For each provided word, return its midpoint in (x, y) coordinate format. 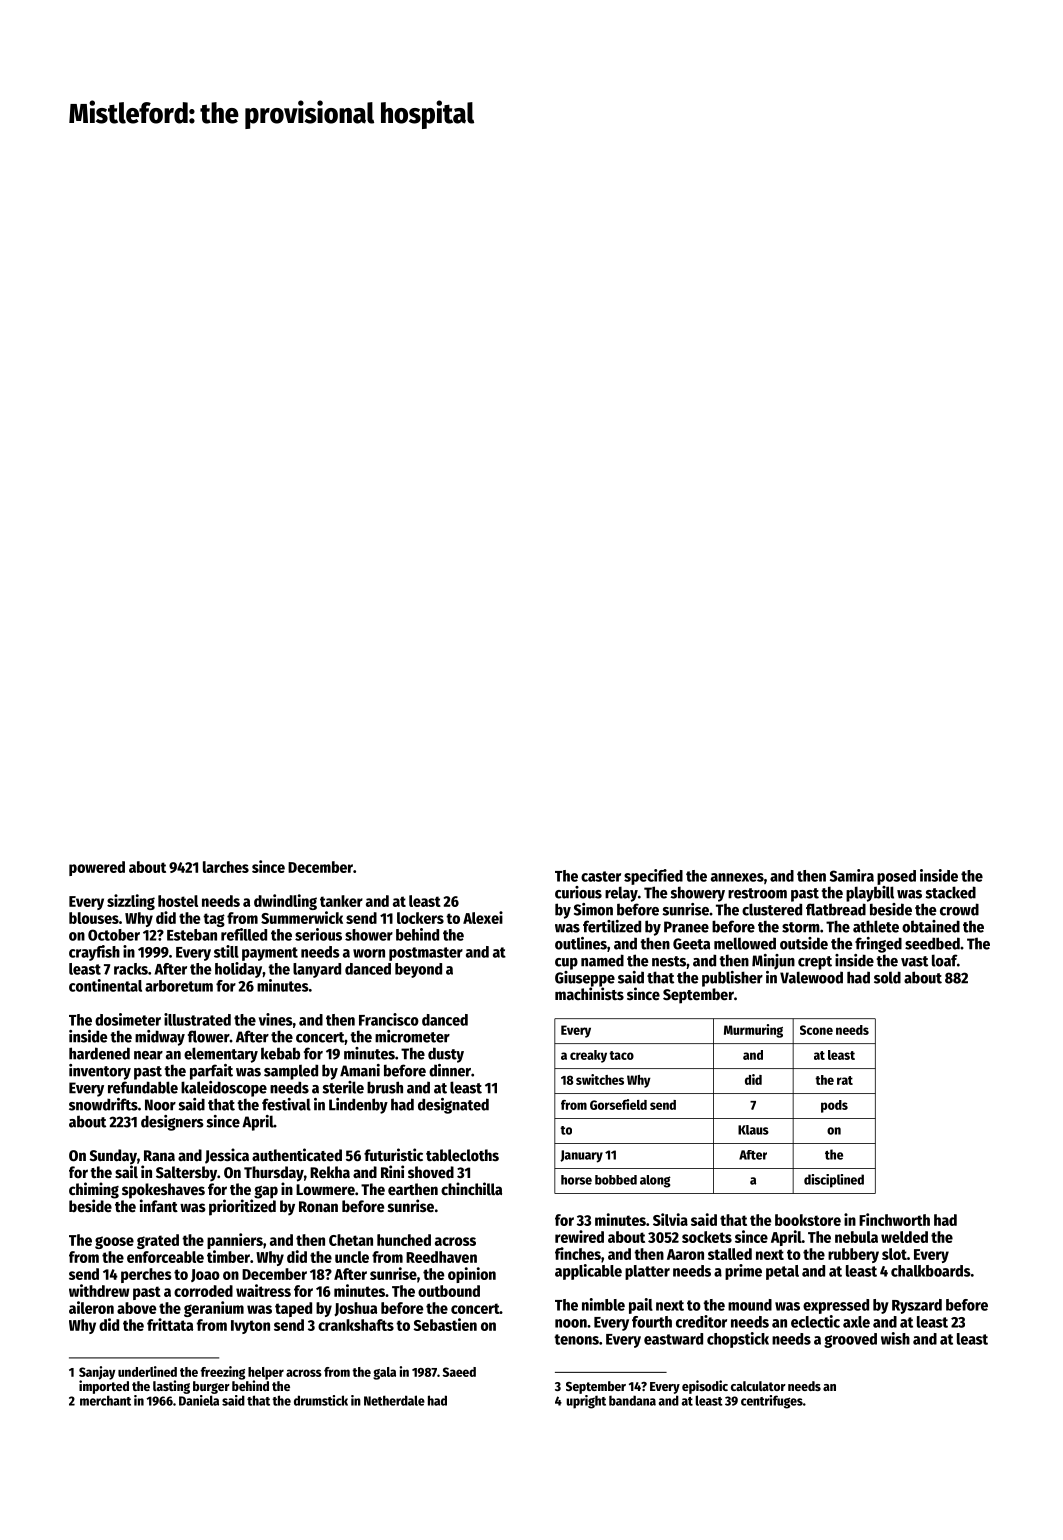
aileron (91, 1307)
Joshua (355, 1309)
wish (895, 1338)
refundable (143, 1087)
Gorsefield (618, 1104)
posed (896, 877)
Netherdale (394, 1400)
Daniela (199, 1400)
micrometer (412, 1036)
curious (578, 892)
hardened (99, 1053)
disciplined (834, 1181)
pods (834, 1106)
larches (226, 867)
